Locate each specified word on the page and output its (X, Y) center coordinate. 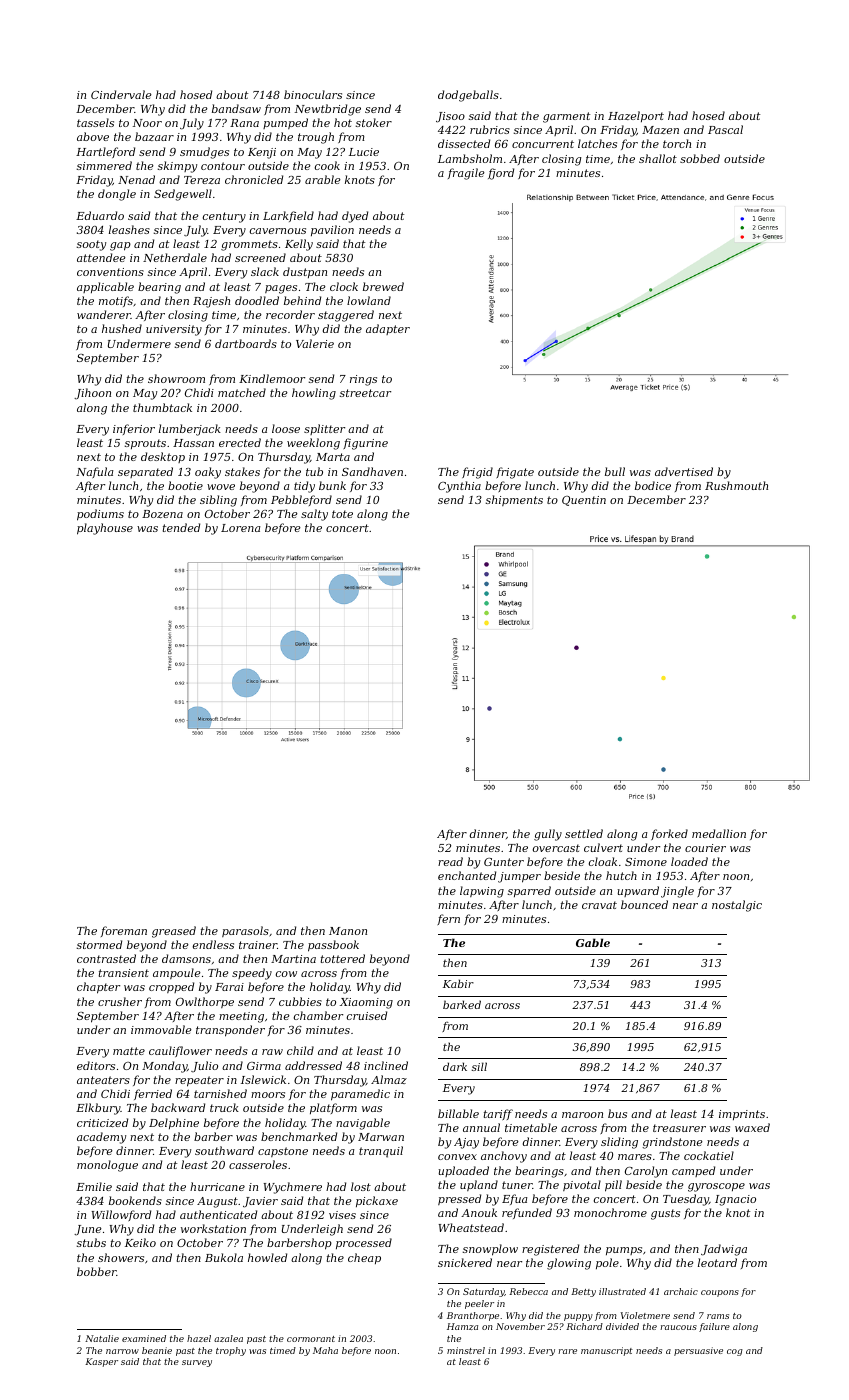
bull (615, 471)
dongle (117, 195)
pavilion (332, 230)
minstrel (466, 1350)
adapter (388, 329)
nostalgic (737, 906)
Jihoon (92, 393)
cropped (171, 987)
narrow (122, 1351)
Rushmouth (736, 485)
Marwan (381, 1137)
